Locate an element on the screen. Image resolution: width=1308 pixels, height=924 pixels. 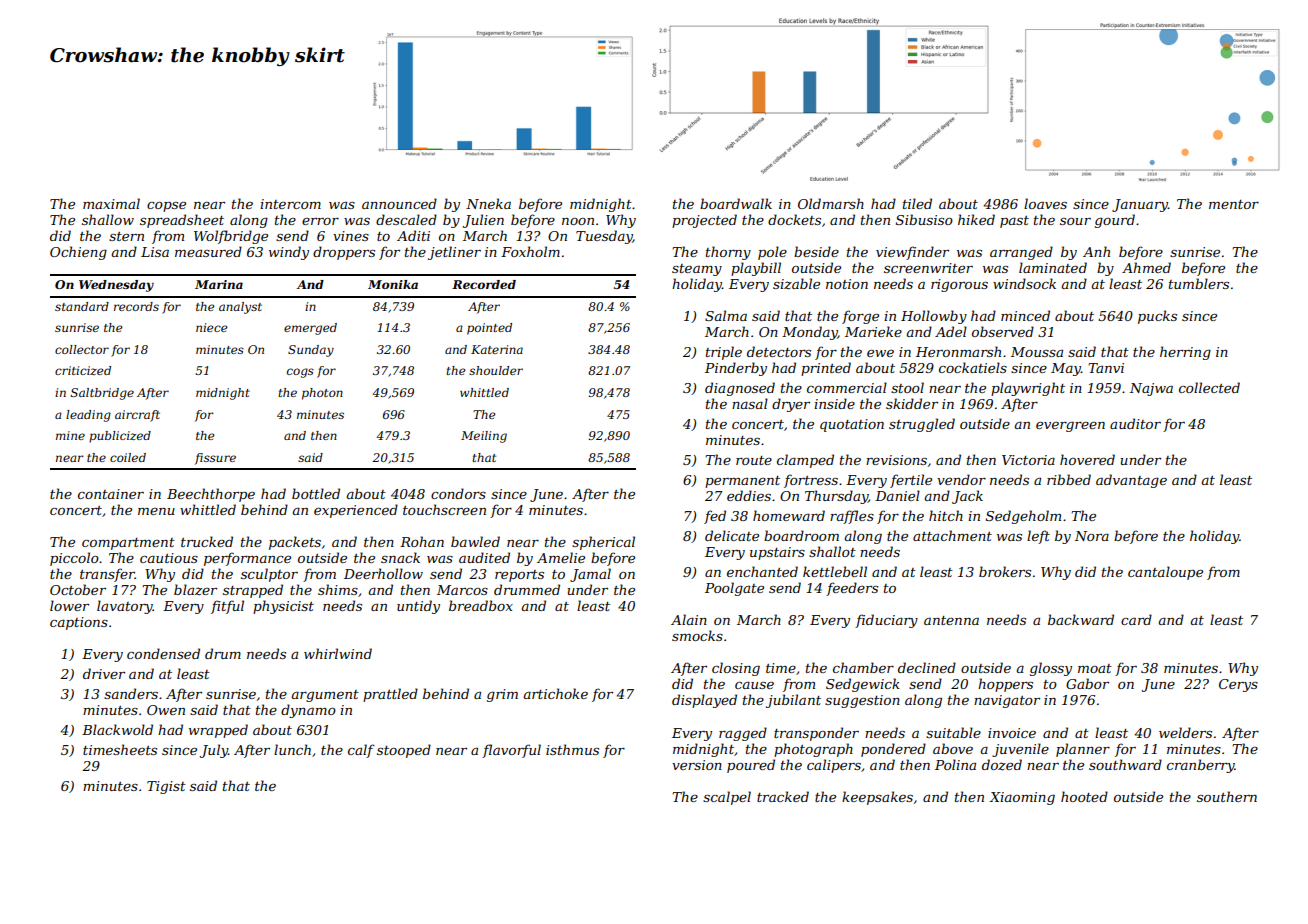
sizable is located at coordinates (796, 284).
